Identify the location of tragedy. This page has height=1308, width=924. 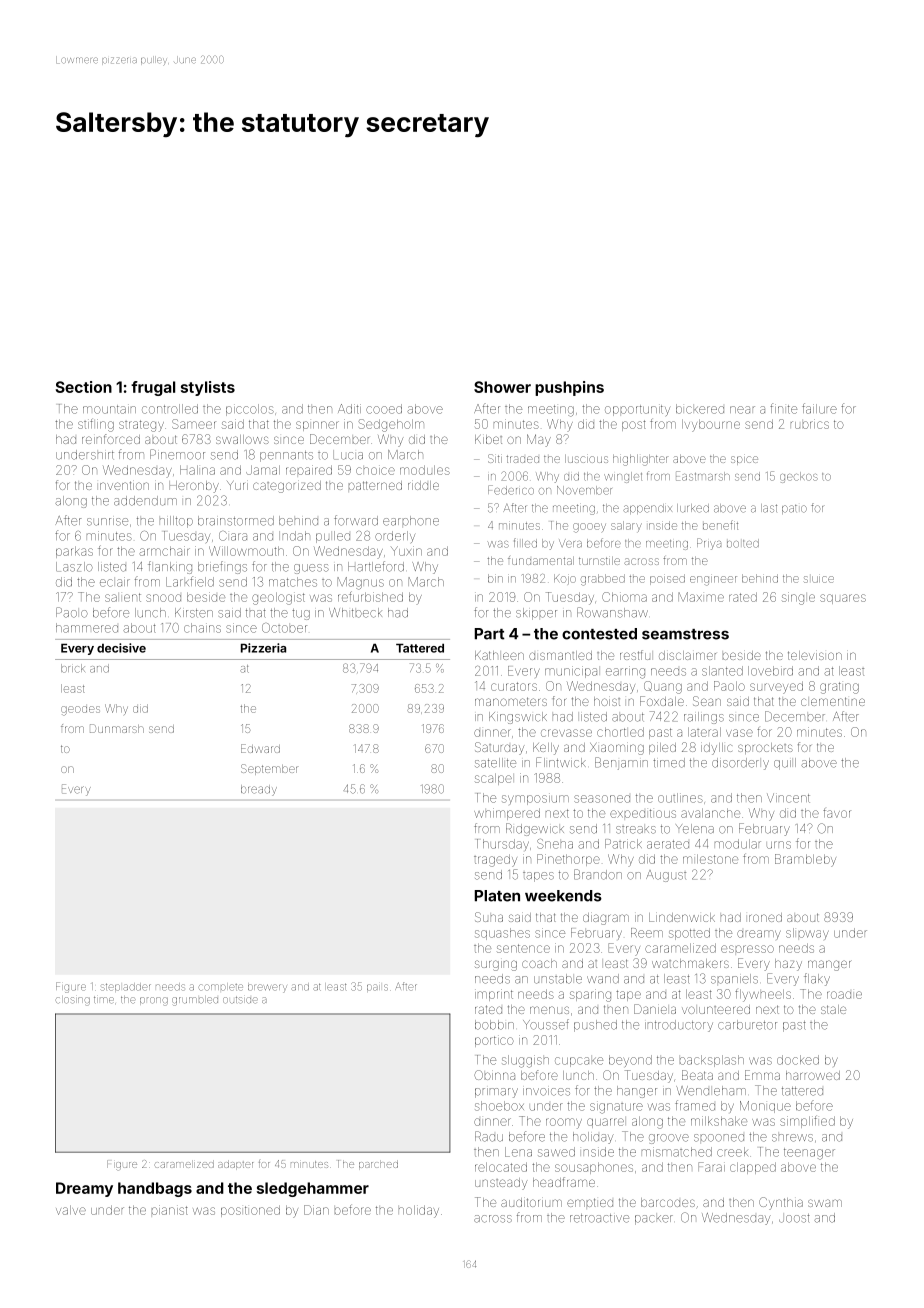
(495, 860).
